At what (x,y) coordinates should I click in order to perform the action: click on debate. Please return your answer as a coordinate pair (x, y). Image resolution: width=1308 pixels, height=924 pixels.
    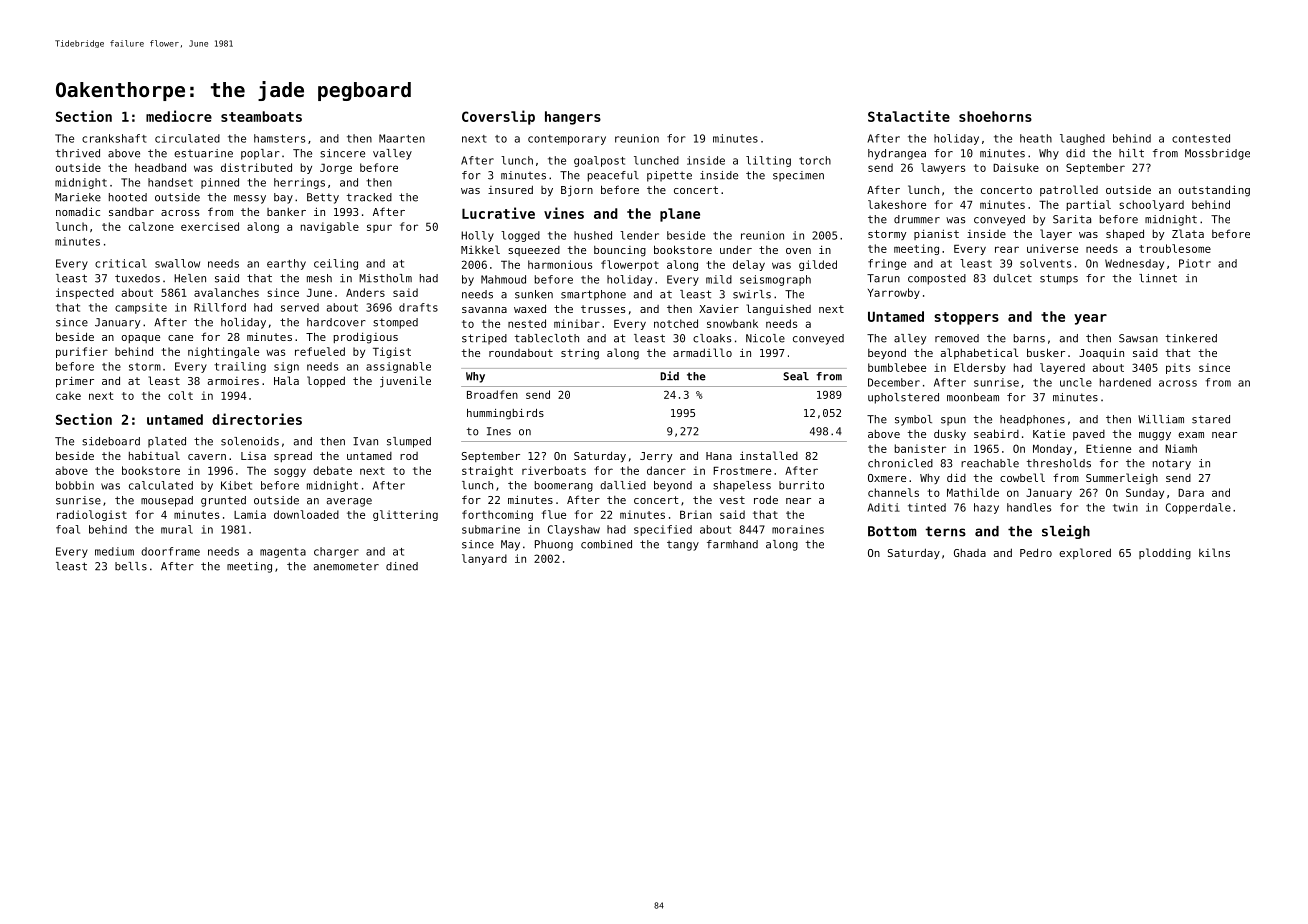
    Looking at the image, I should click on (332, 470).
